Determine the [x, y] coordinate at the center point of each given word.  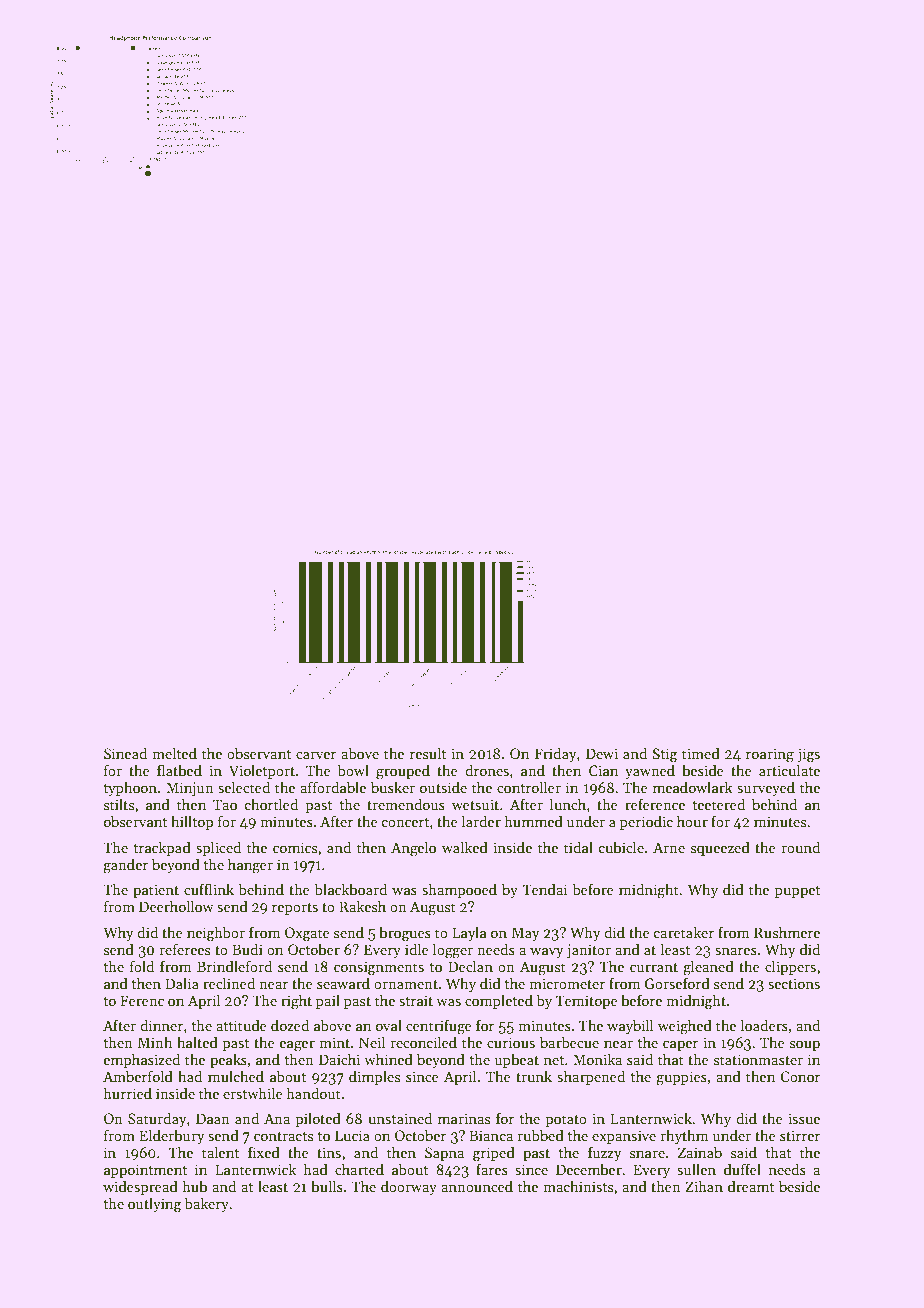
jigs [808, 755]
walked [465, 847]
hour [692, 821]
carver [316, 755]
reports [295, 909]
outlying [154, 1205]
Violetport [262, 771]
